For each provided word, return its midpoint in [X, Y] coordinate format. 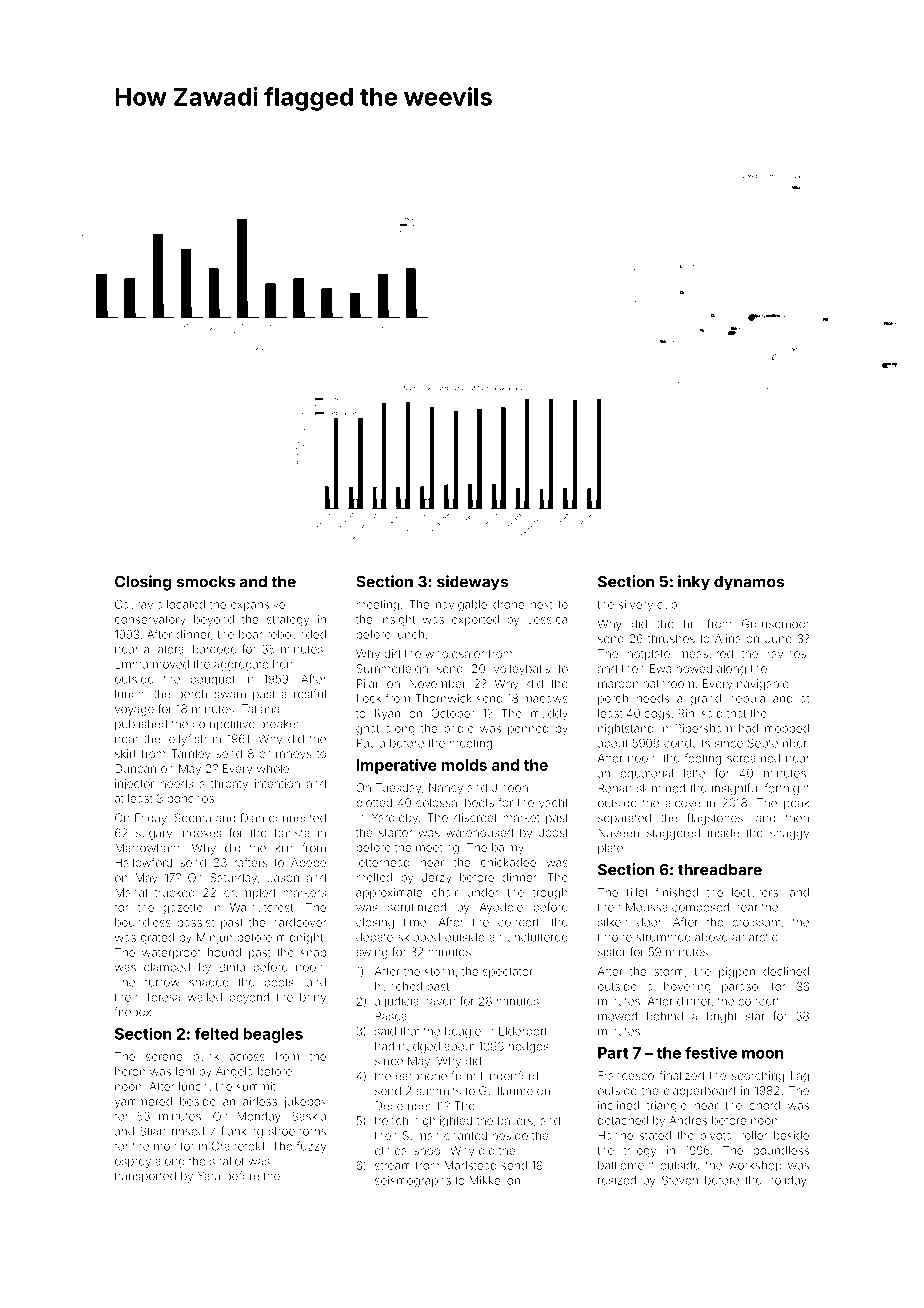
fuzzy [311, 1147]
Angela [234, 1073]
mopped [787, 729]
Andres [688, 1120]
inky [694, 583]
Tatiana [260, 709]
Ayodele [501, 908]
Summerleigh [392, 670]
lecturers [755, 892]
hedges [529, 1047]
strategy [288, 621]
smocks [206, 582]
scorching [758, 1077]
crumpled [249, 893]
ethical [392, 1150]
